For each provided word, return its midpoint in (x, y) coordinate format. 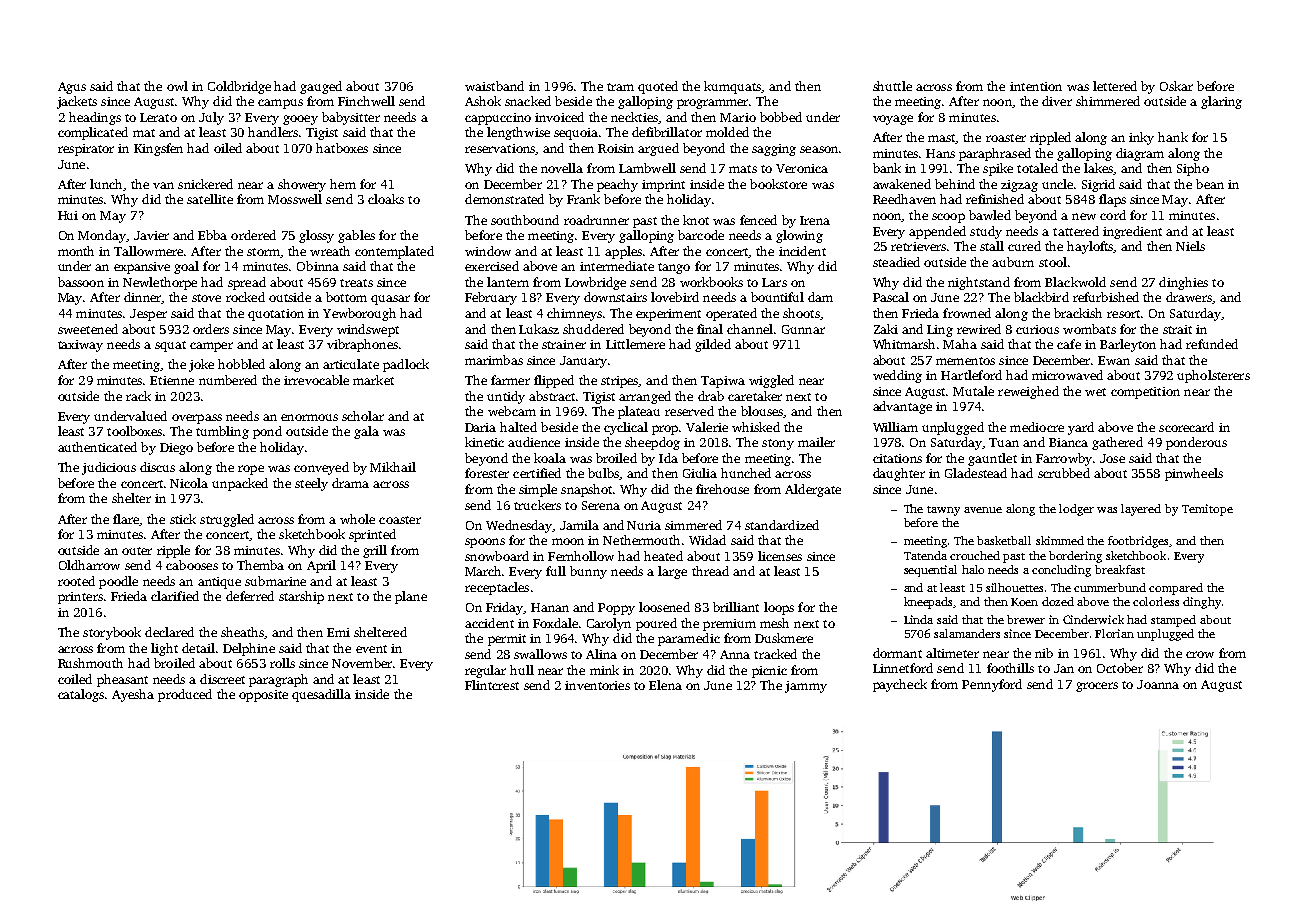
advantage (902, 407)
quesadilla (321, 695)
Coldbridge (239, 87)
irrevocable (316, 380)
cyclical (626, 428)
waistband (494, 86)
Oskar (1176, 86)
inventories (597, 685)
